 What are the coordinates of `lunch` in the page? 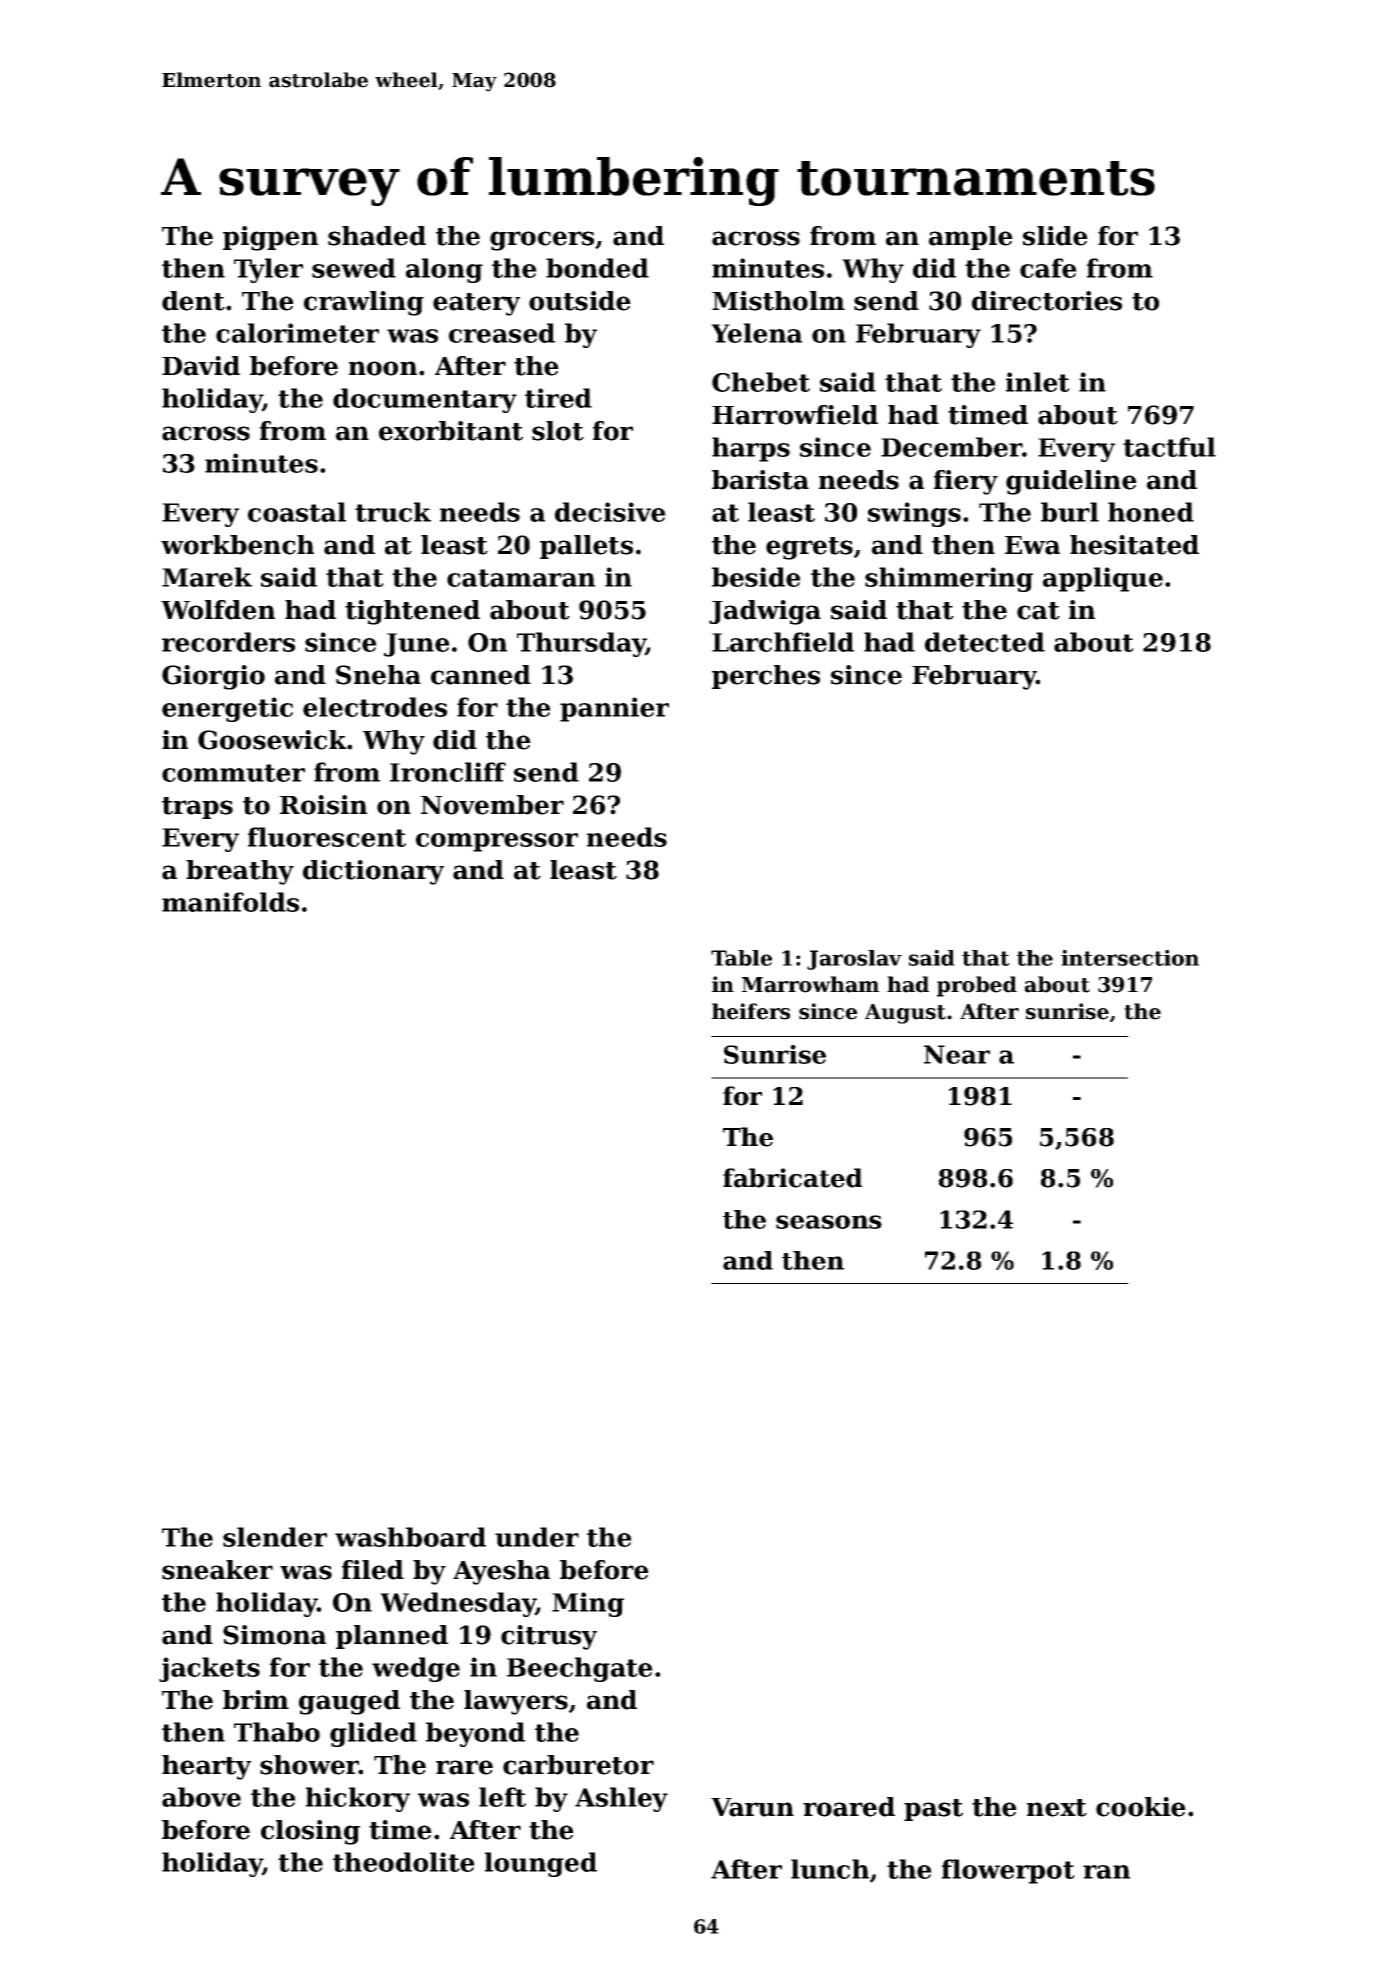 It's located at (830, 1869).
